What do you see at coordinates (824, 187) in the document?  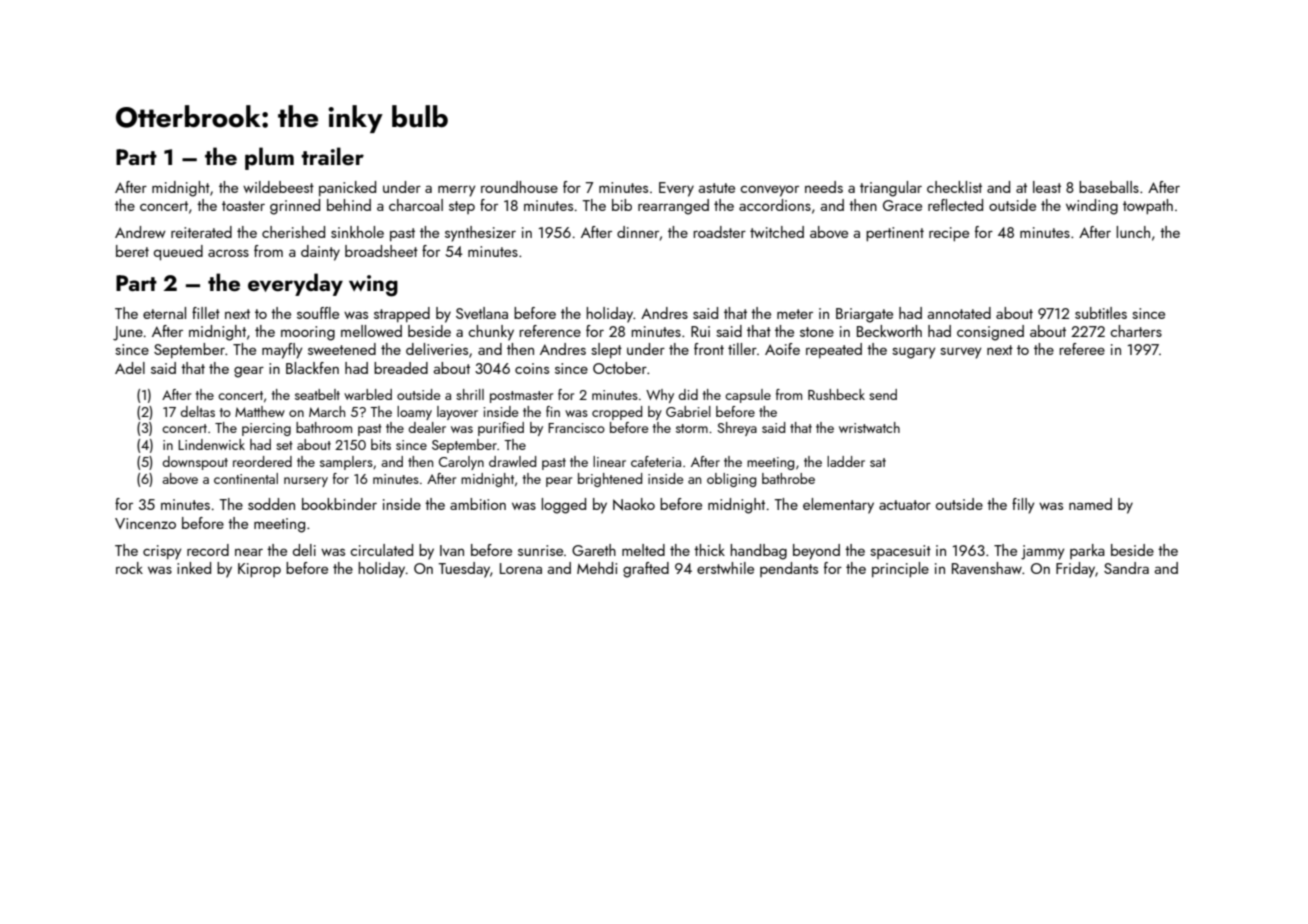 I see `needs` at bounding box center [824, 187].
